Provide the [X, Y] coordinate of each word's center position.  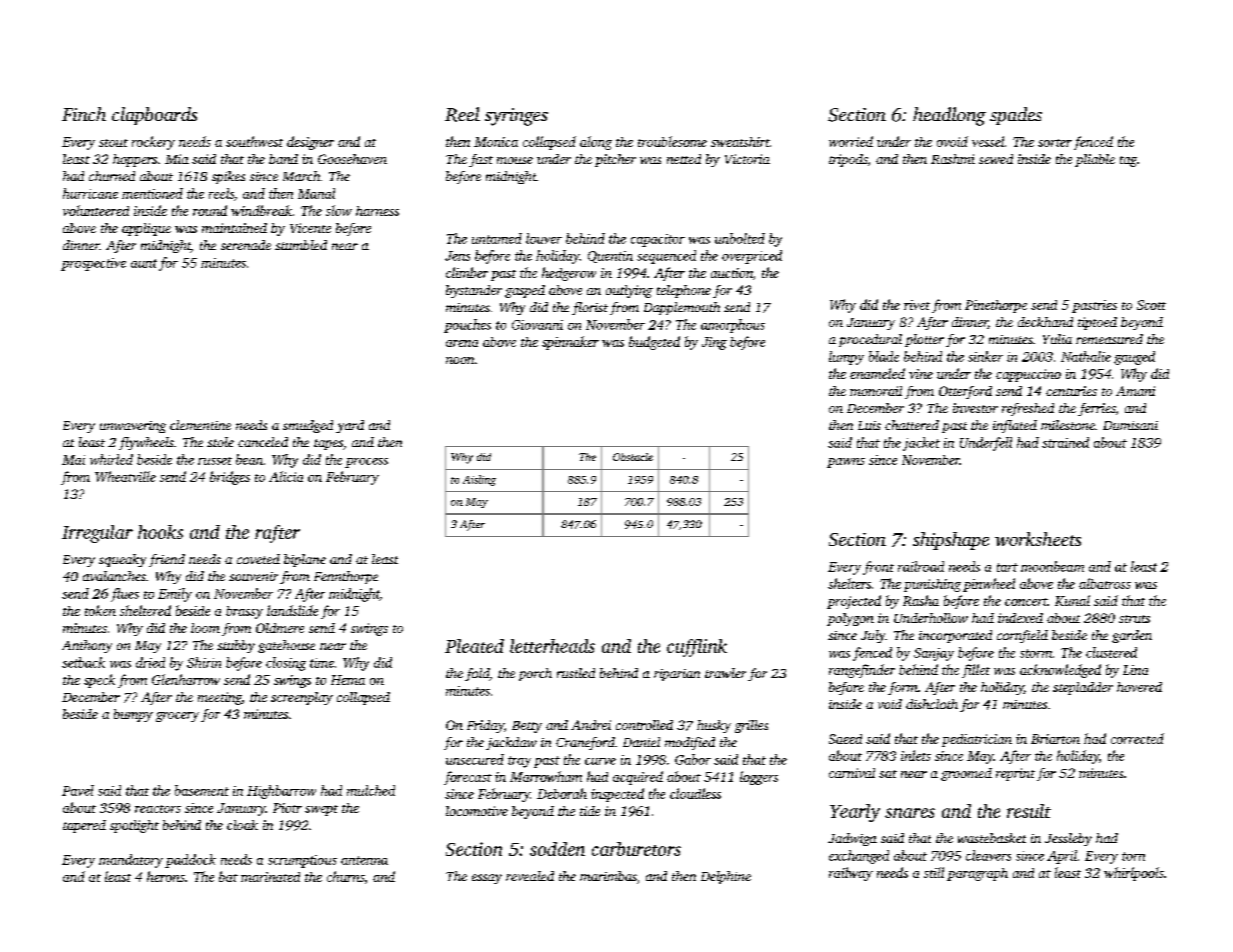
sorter [1055, 143]
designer [310, 143]
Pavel [78, 790]
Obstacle [633, 457]
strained [1065, 442]
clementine [200, 425]
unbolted [740, 238]
